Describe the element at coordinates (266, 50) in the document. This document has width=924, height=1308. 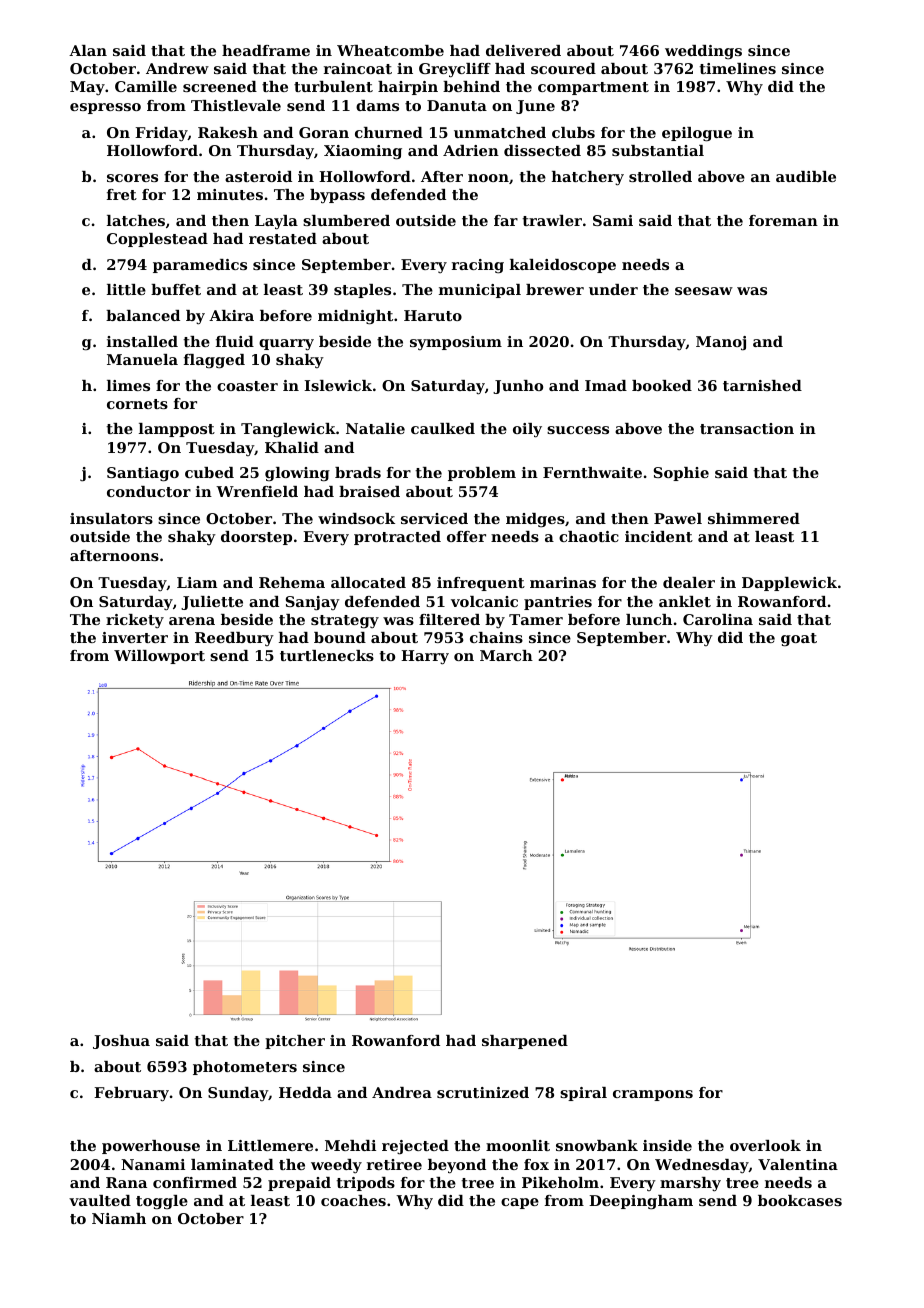
I see `headframe` at that location.
